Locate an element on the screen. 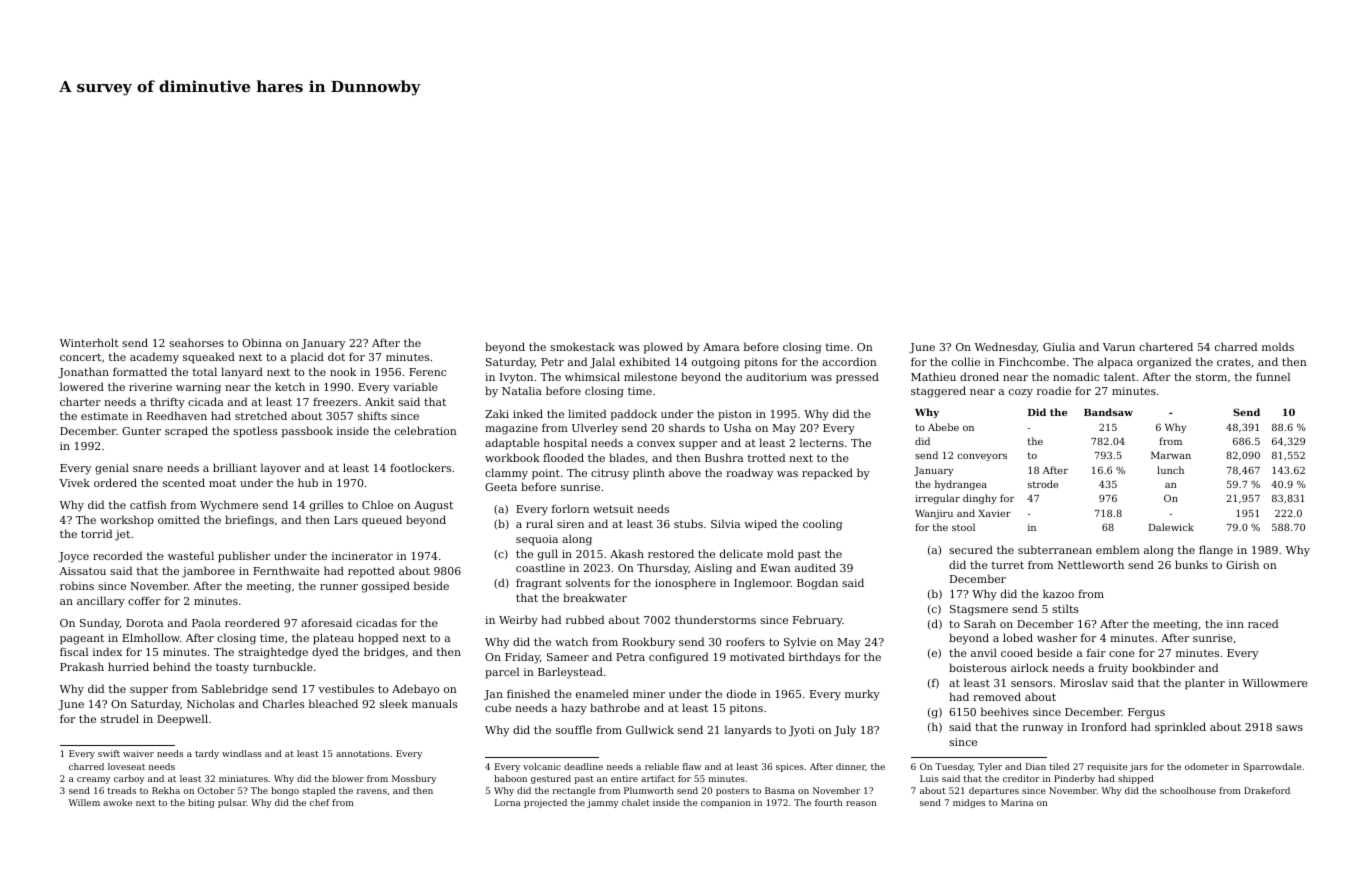 The height and width of the screenshot is (887, 1372). Amara is located at coordinates (721, 347).
